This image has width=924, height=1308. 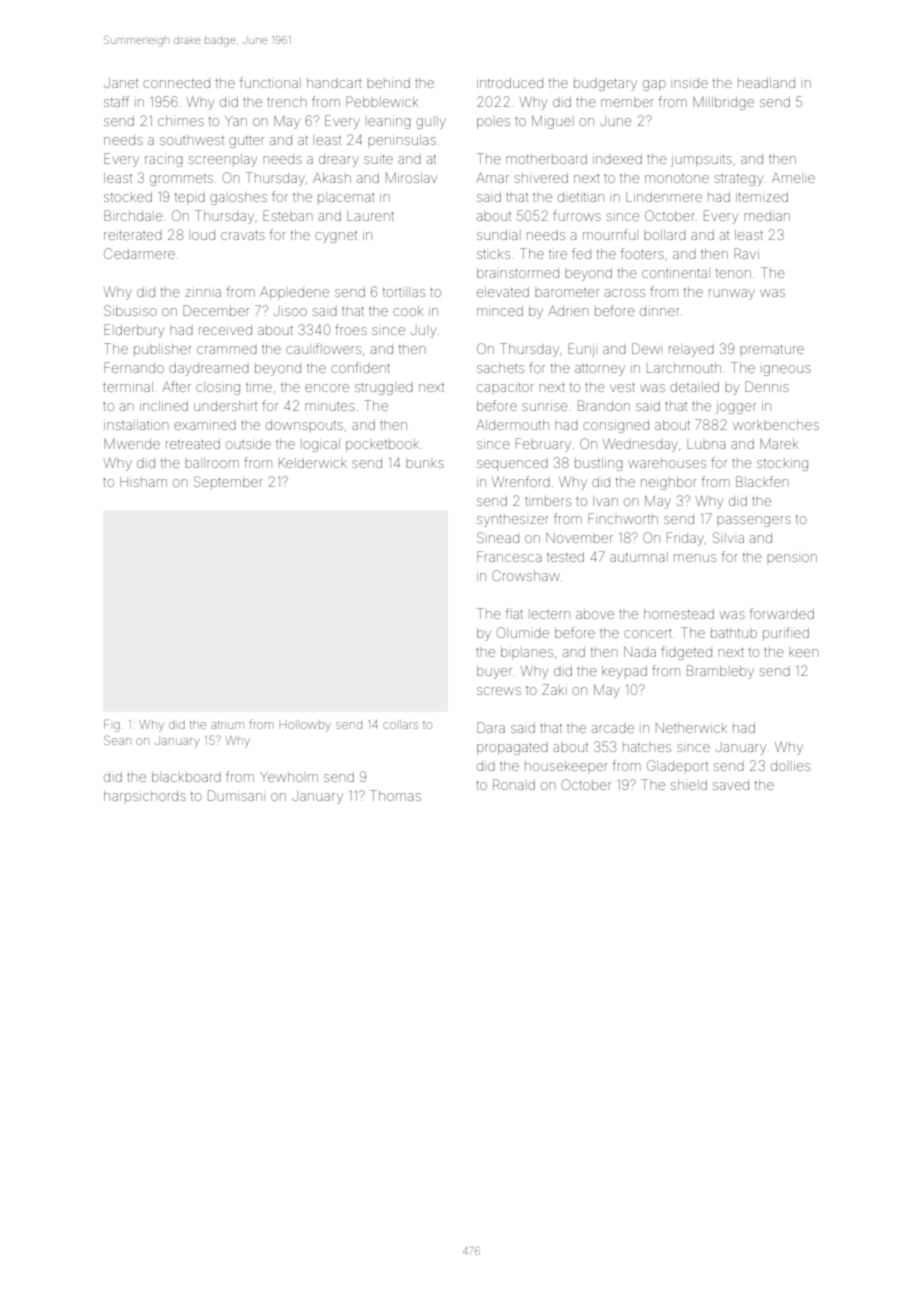 What do you see at coordinates (762, 481) in the image?
I see `Blackfen` at bounding box center [762, 481].
